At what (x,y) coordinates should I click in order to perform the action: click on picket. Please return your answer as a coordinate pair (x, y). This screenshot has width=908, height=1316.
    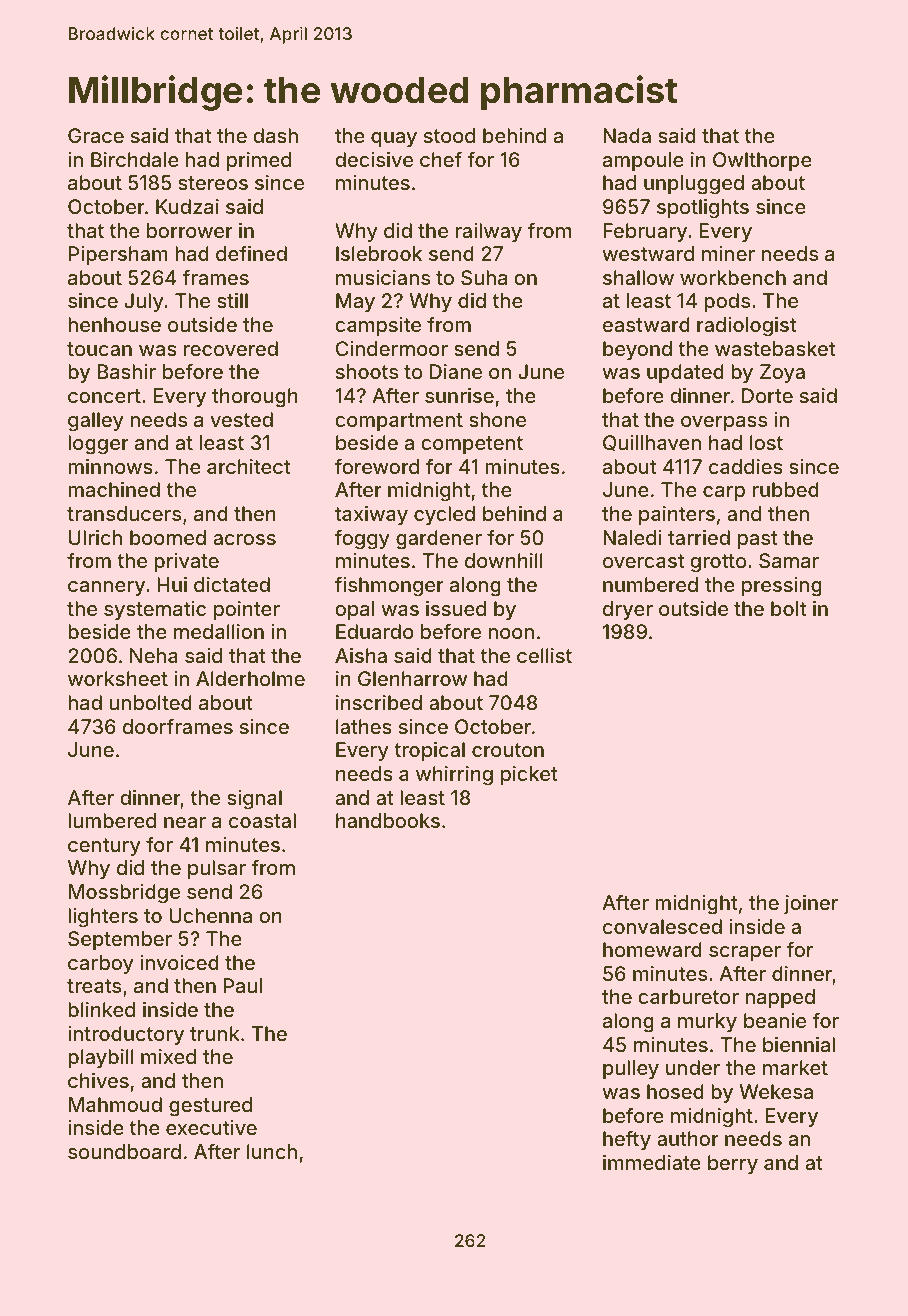
    Looking at the image, I should click on (529, 775).
